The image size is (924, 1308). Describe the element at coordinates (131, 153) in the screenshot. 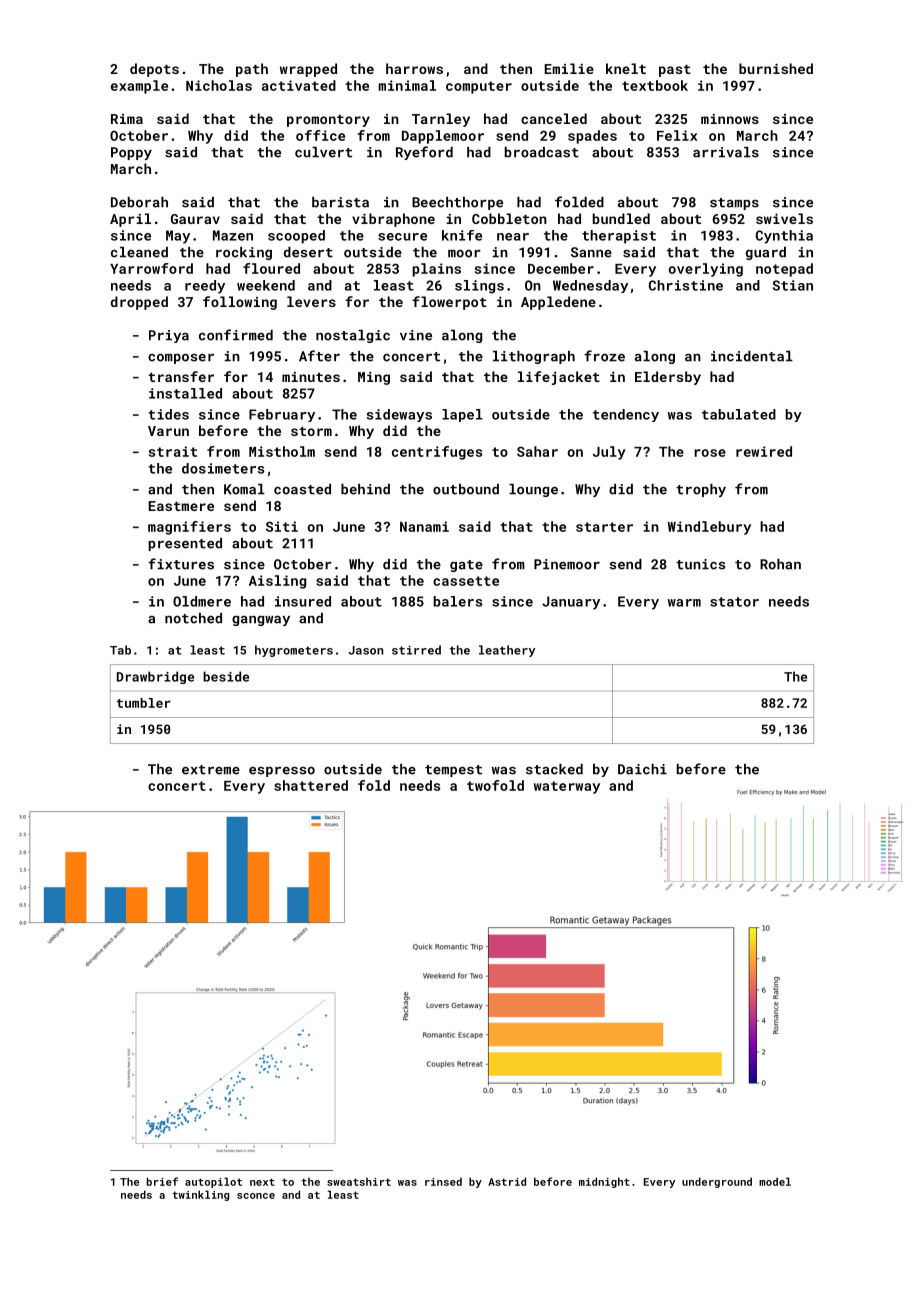

I see `Poppy` at that location.
